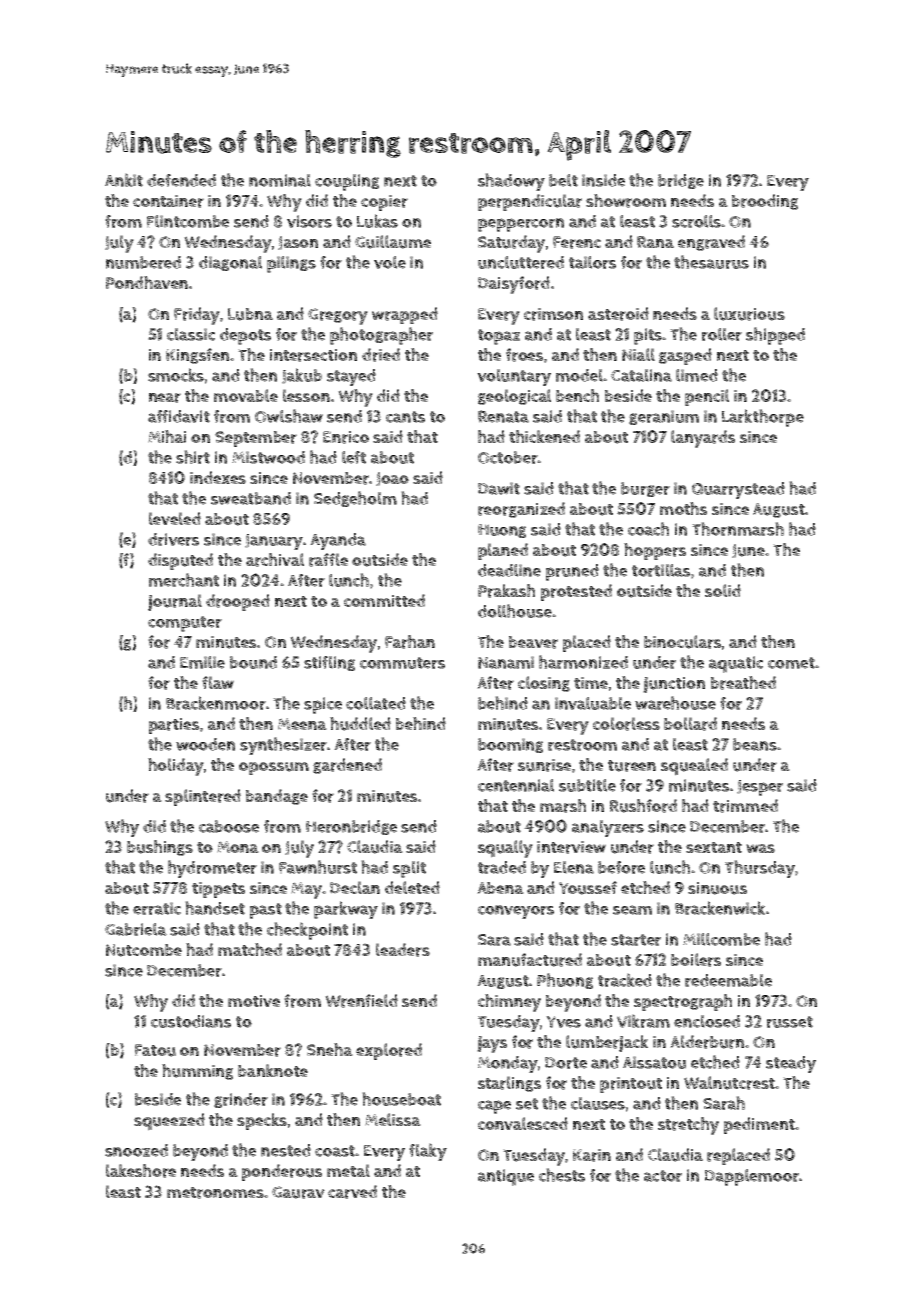 This screenshot has height=1308, width=924. Describe the element at coordinates (197, 1072) in the screenshot. I see `humming` at that location.
